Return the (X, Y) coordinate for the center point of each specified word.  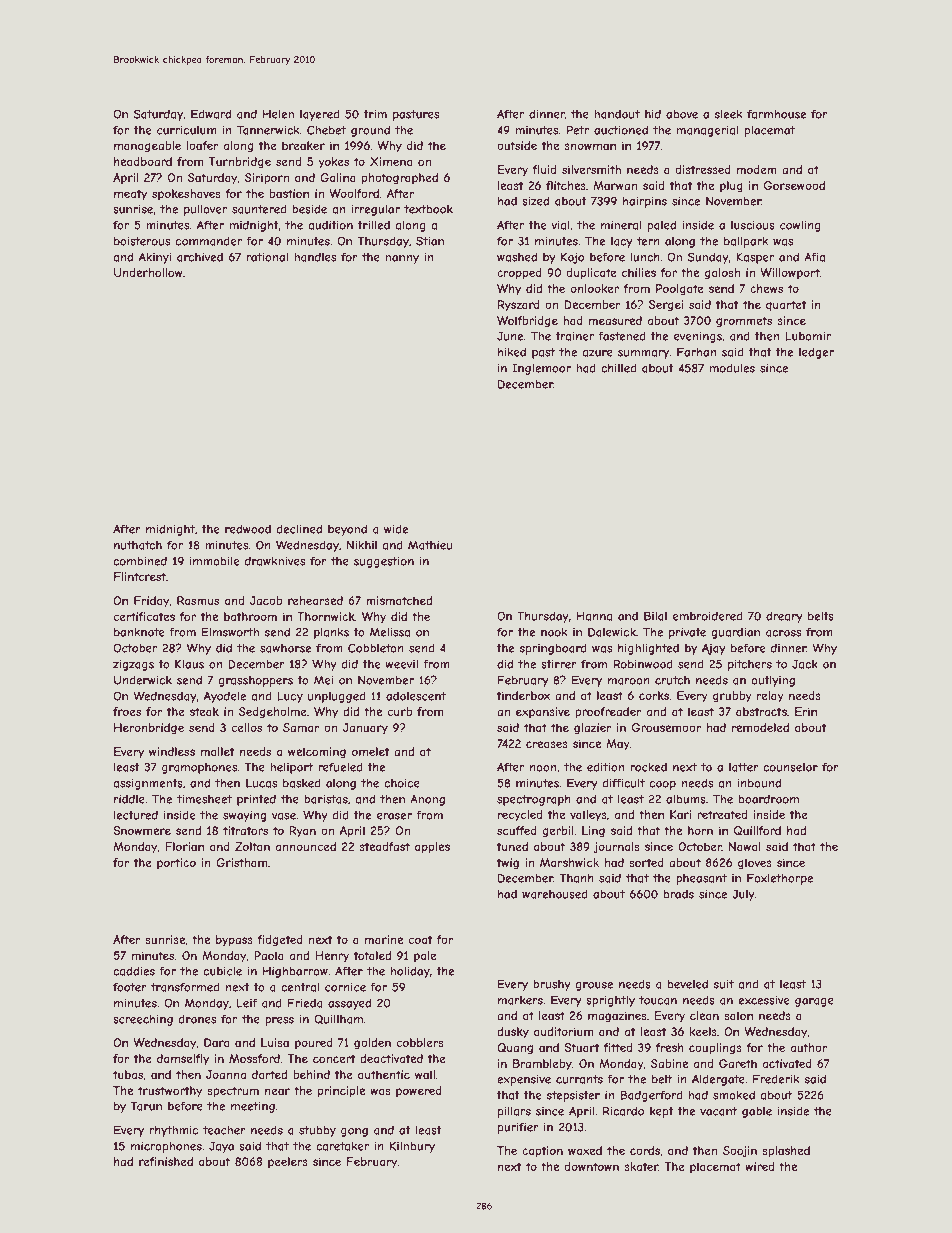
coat (420, 939)
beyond (347, 530)
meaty (130, 194)
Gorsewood (794, 185)
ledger (816, 353)
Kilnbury (412, 1147)
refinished (166, 1161)
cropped (519, 274)
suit (724, 984)
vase (284, 816)
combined (140, 561)
